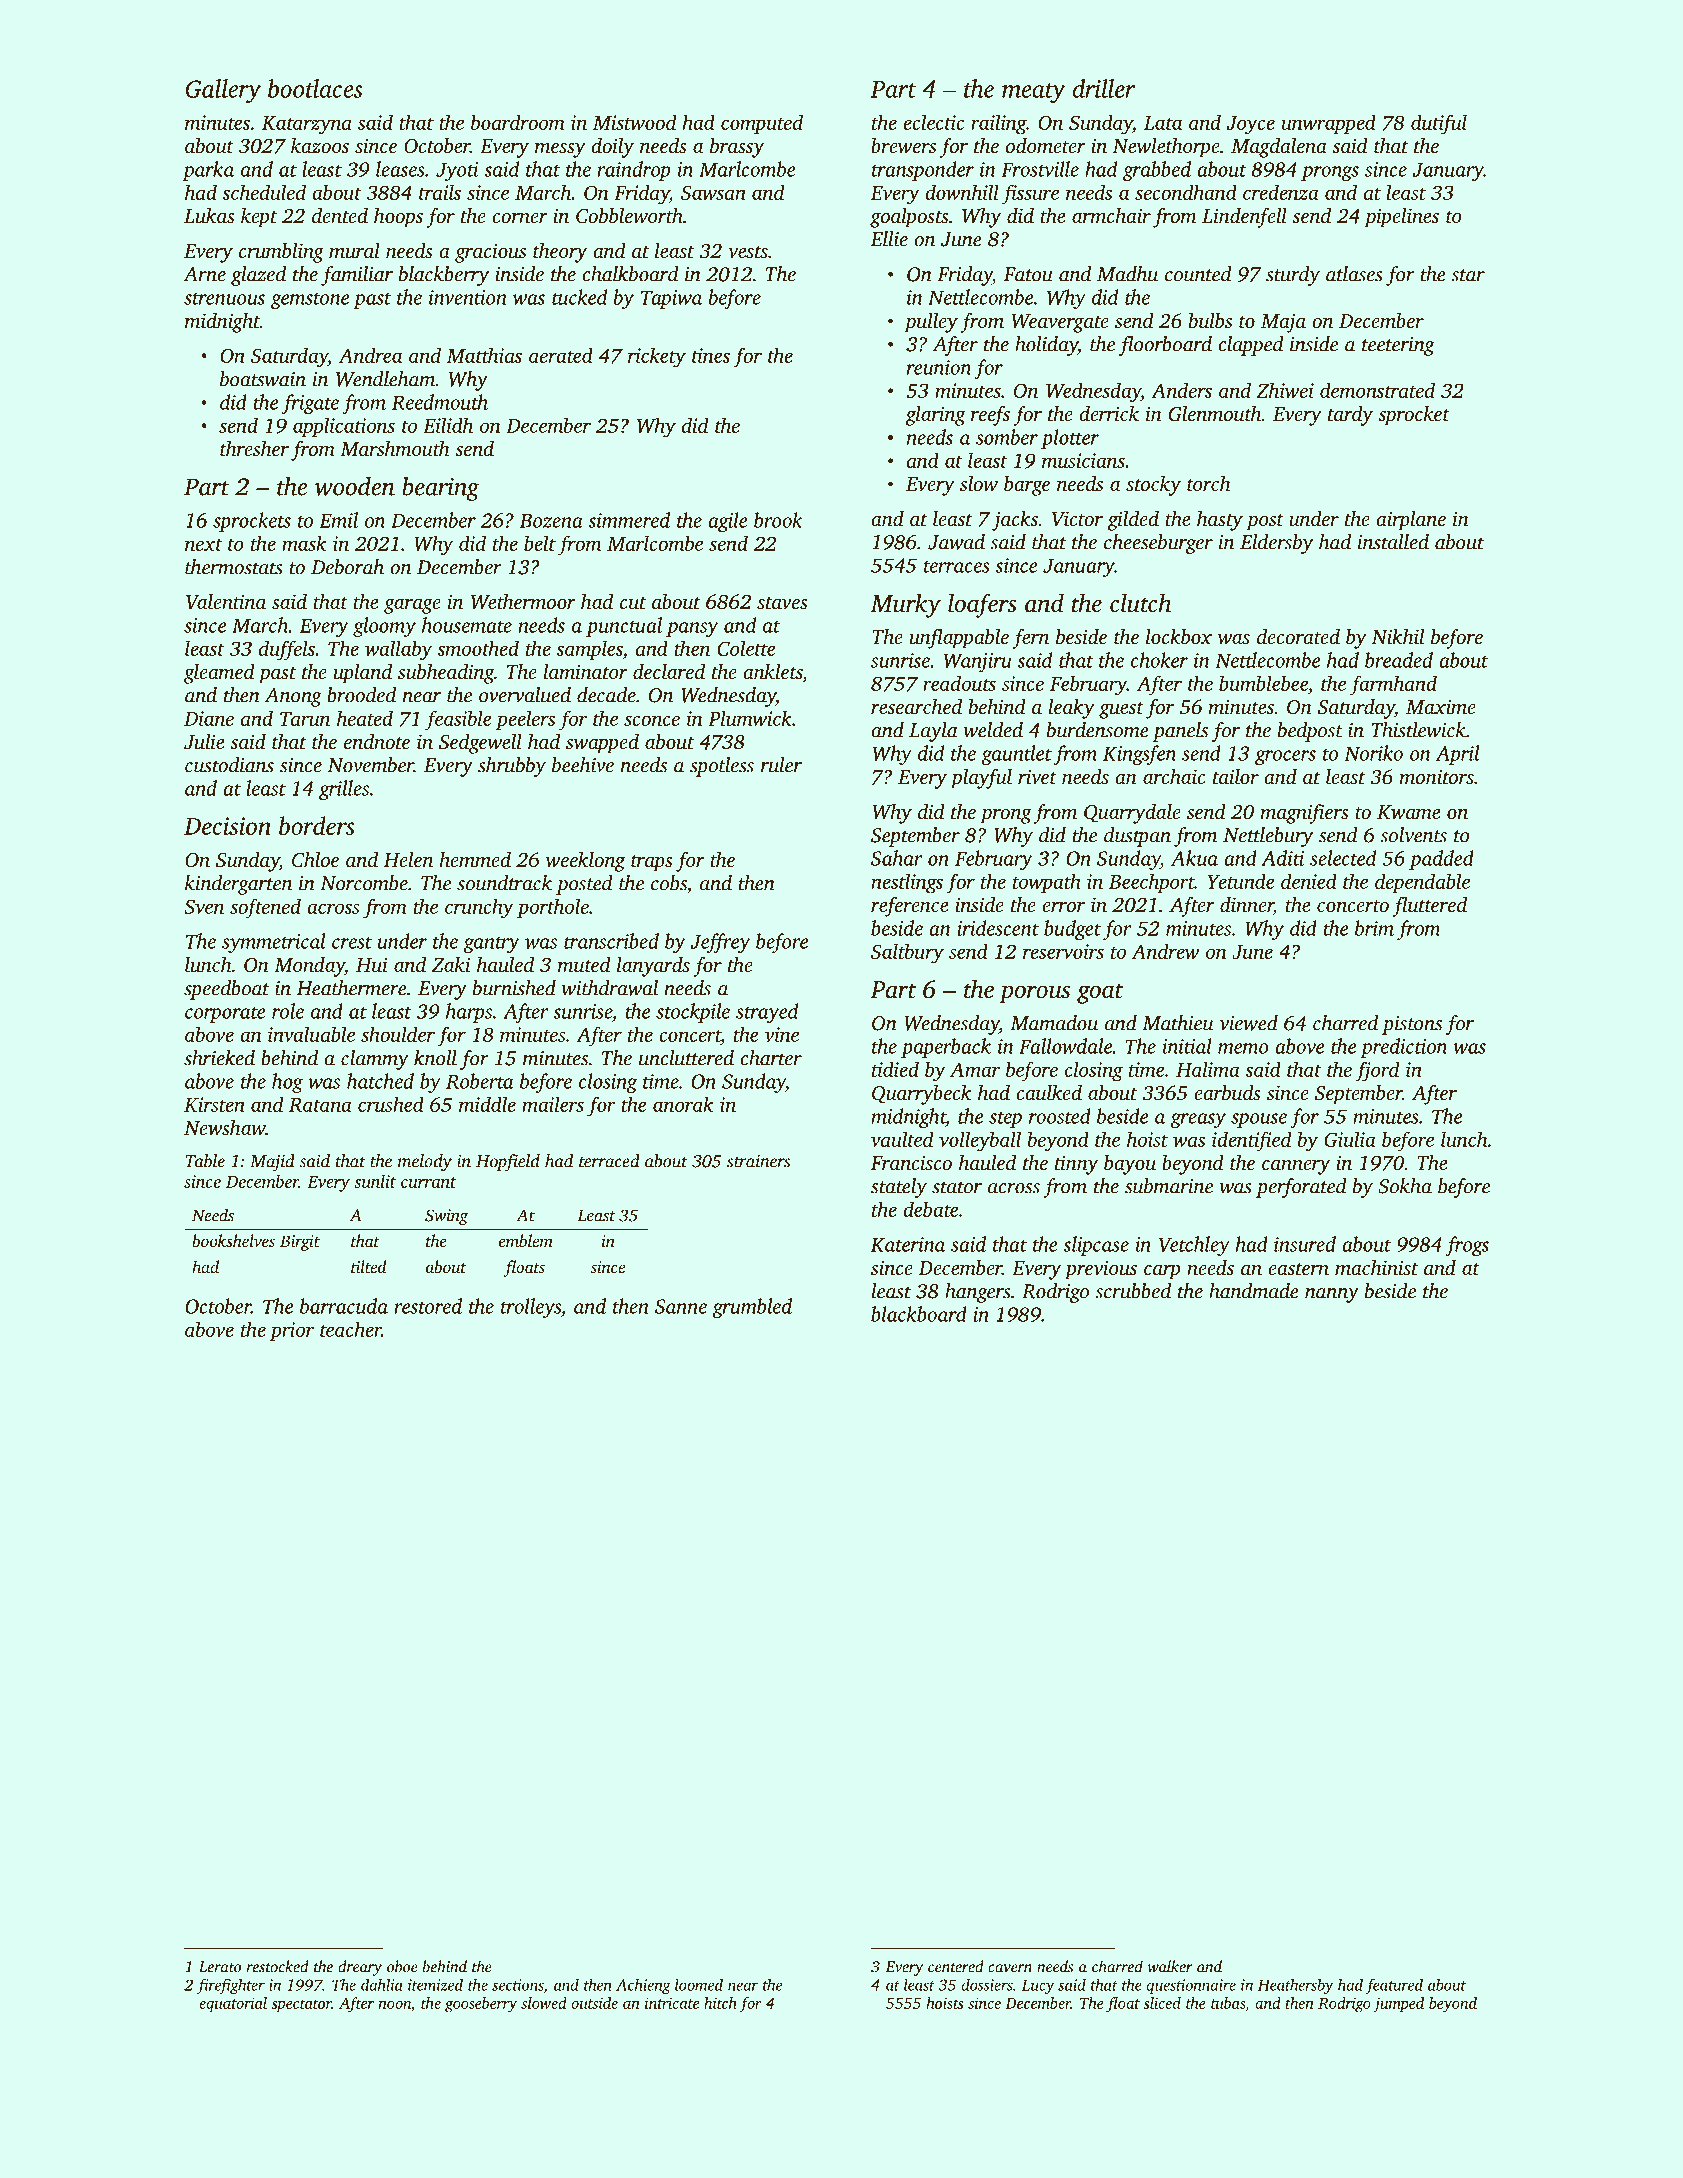 The image size is (1683, 2178). What do you see at coordinates (1439, 124) in the document?
I see `dutiful` at bounding box center [1439, 124].
